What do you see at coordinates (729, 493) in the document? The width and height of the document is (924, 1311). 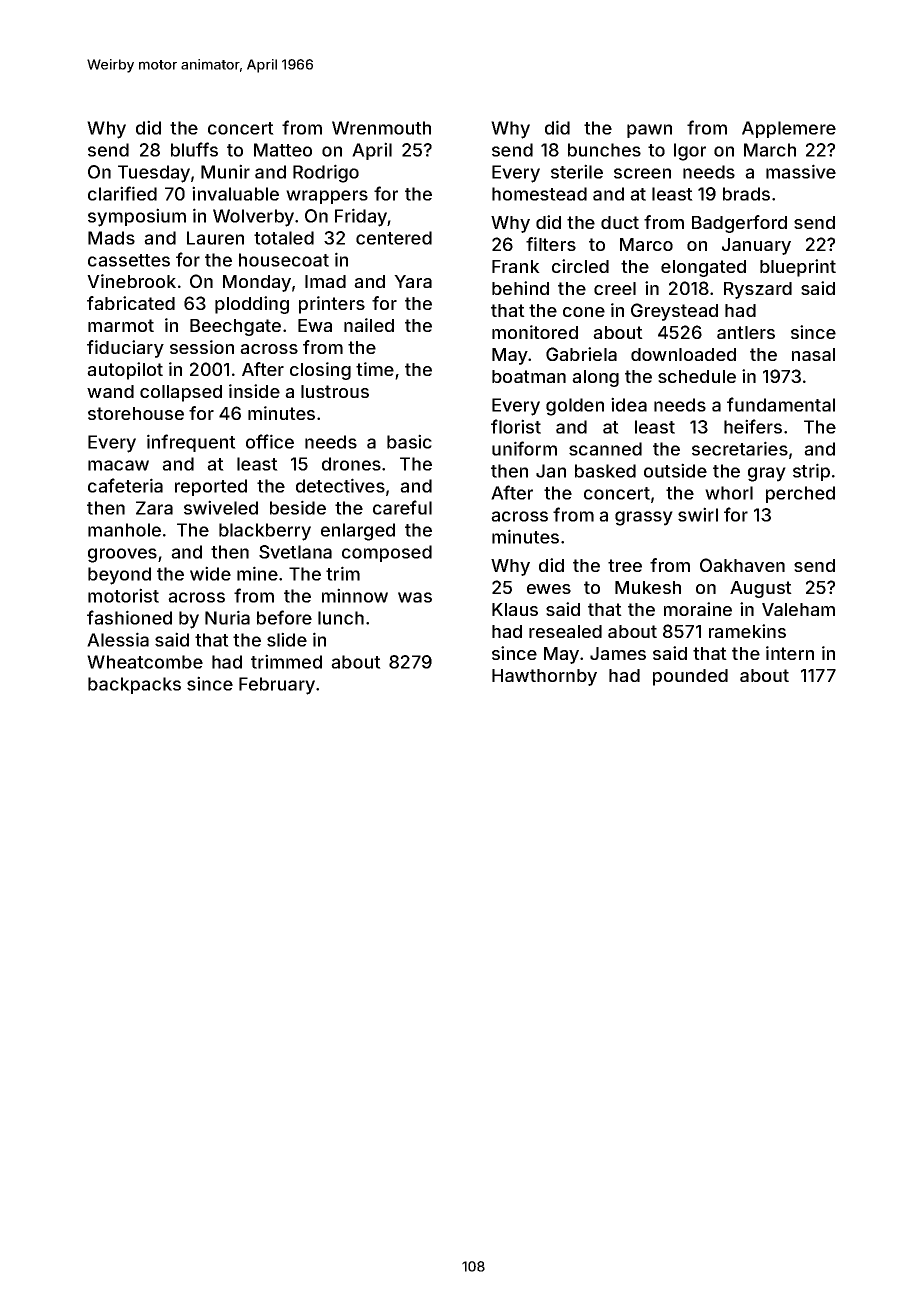 I see `whorl` at bounding box center [729, 493].
